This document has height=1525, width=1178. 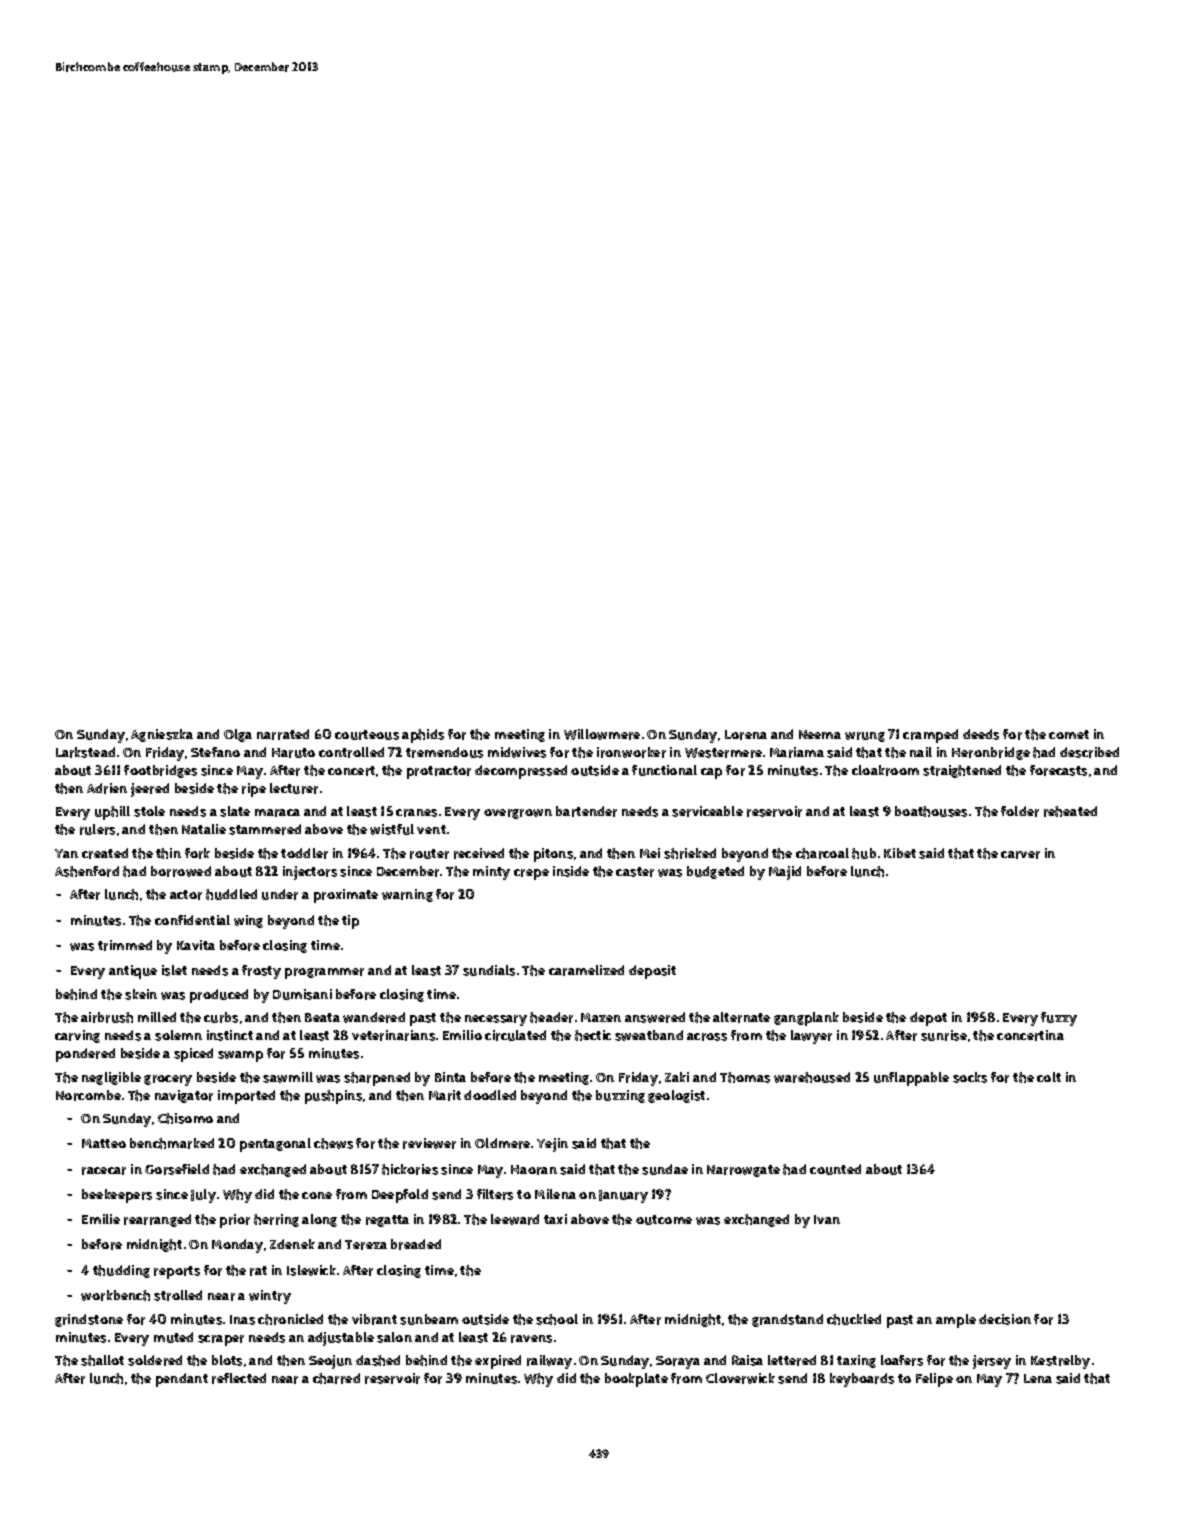 I want to click on rulers, so click(x=97, y=829).
